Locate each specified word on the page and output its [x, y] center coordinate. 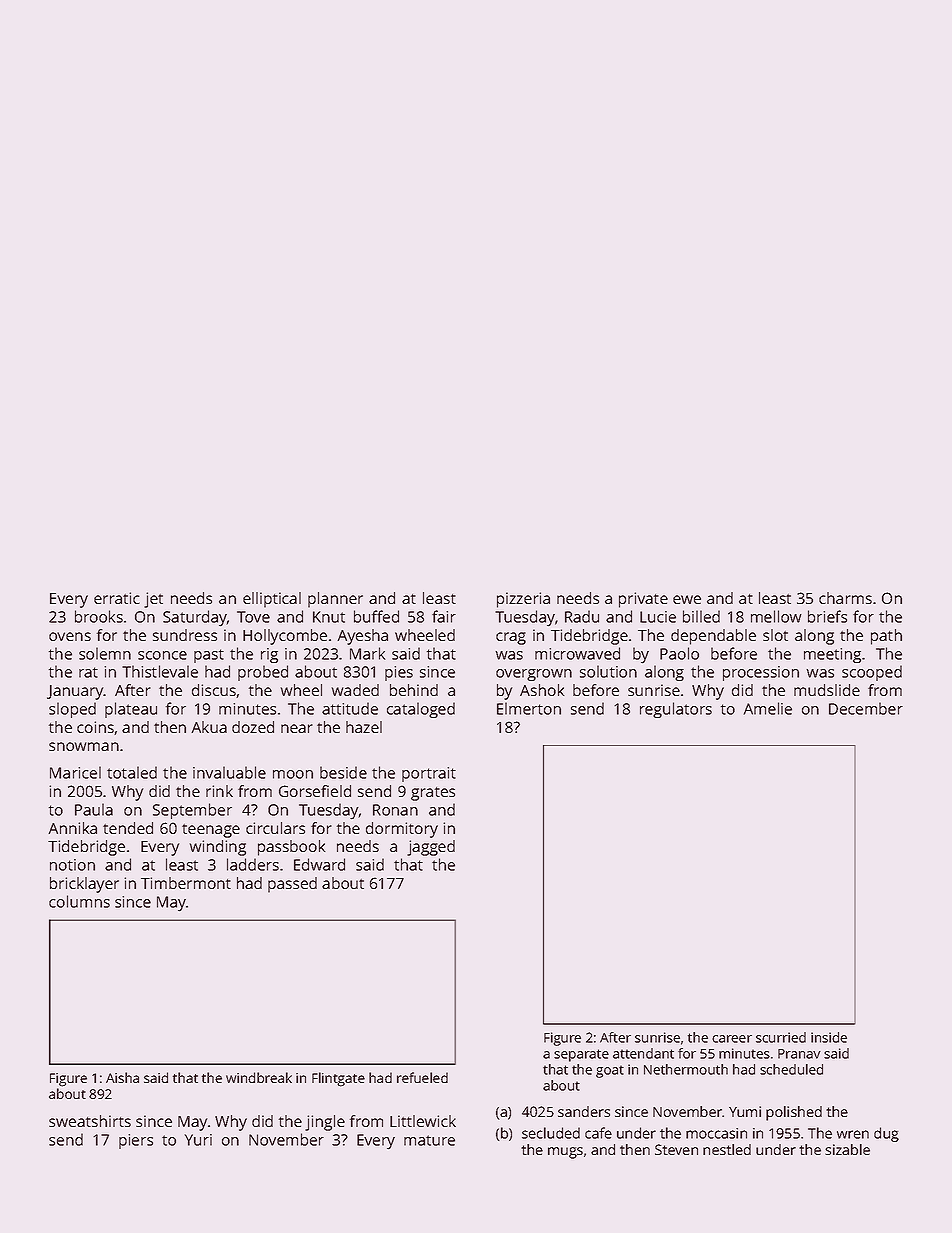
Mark [367, 653]
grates [433, 794]
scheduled [791, 1069]
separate [581, 1055]
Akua [209, 727]
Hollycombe [285, 637]
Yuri [198, 1140]
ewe [687, 599]
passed [292, 885]
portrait [429, 774]
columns [79, 901]
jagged [431, 848]
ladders [253, 864]
